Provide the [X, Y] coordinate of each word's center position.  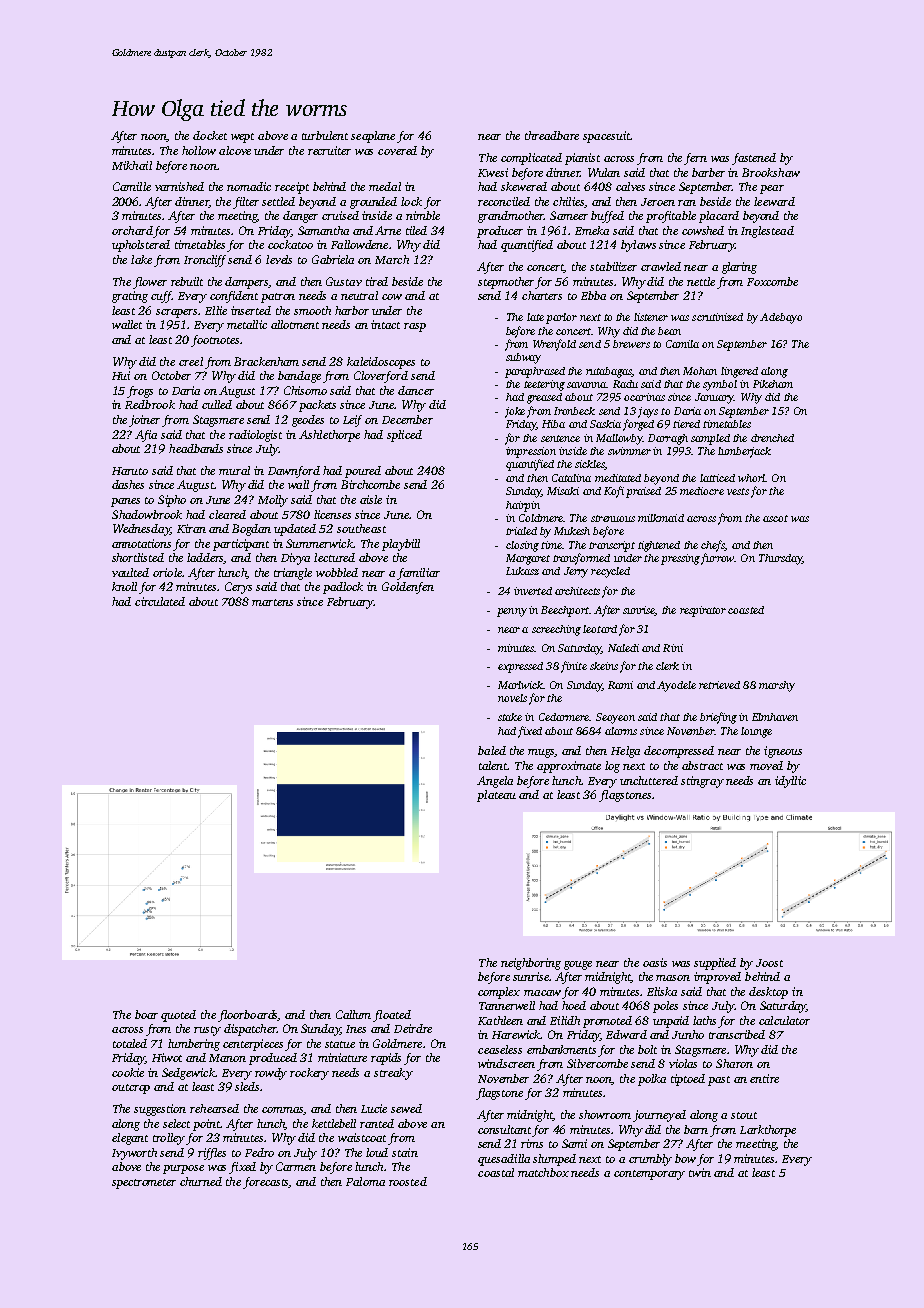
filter [246, 203]
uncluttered [649, 780]
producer [500, 232]
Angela [495, 782]
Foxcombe [772, 281]
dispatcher [250, 1030]
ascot [775, 518]
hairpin [523, 506]
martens [272, 602]
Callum [353, 1014]
